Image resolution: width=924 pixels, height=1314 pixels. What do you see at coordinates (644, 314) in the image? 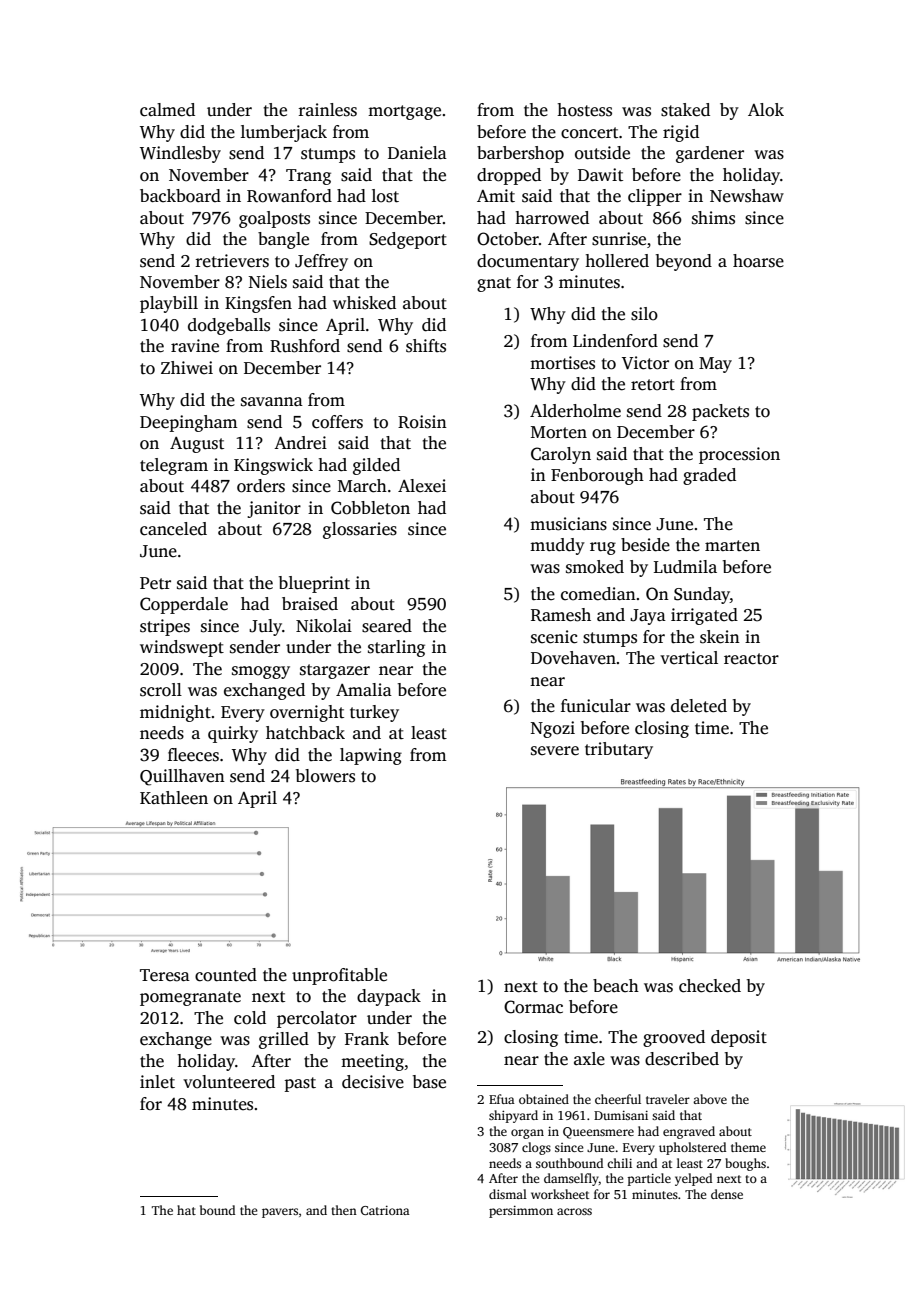
I see `silo` at bounding box center [644, 314].
